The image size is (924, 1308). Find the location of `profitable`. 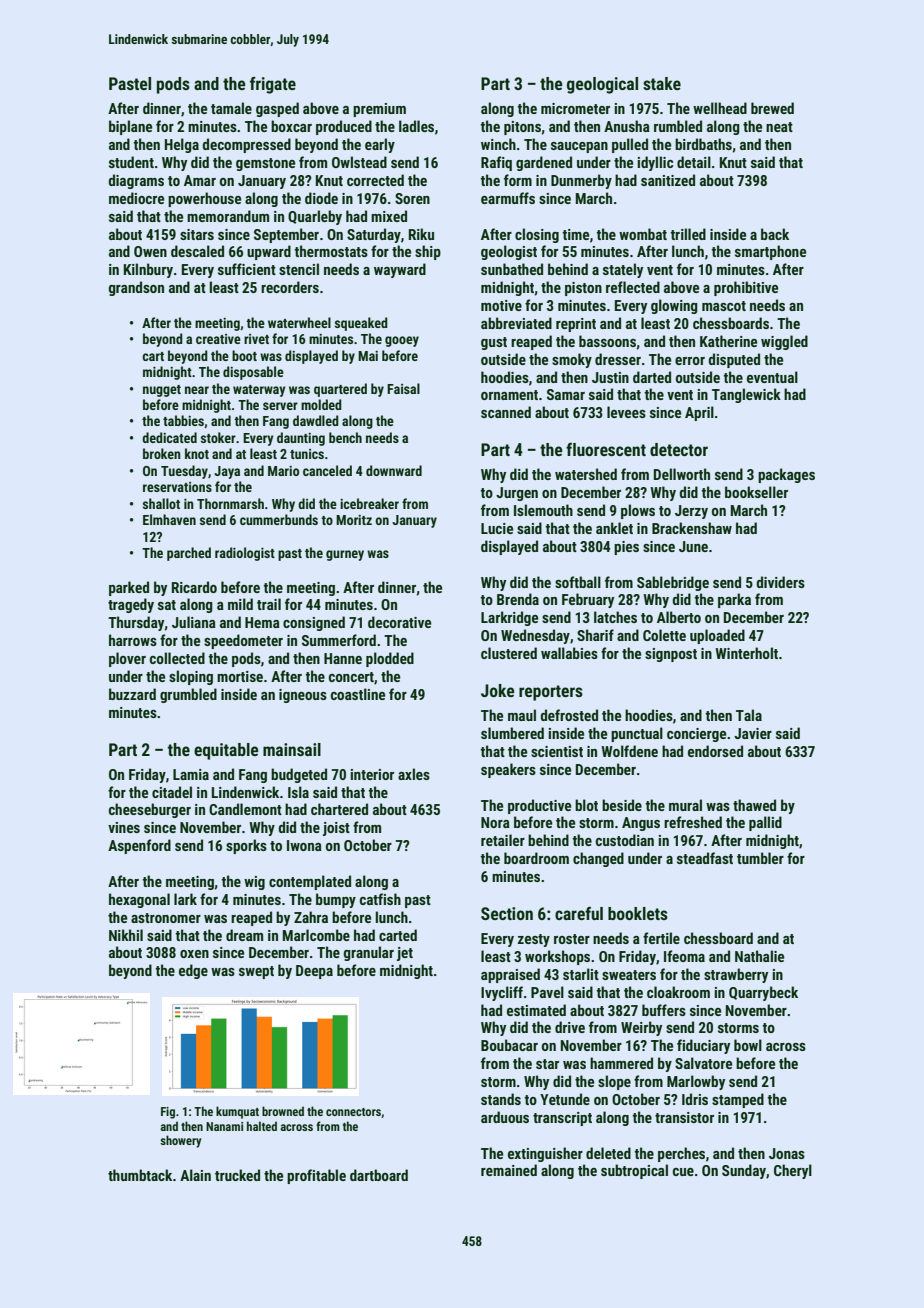

profitable is located at coordinates (316, 1176).
